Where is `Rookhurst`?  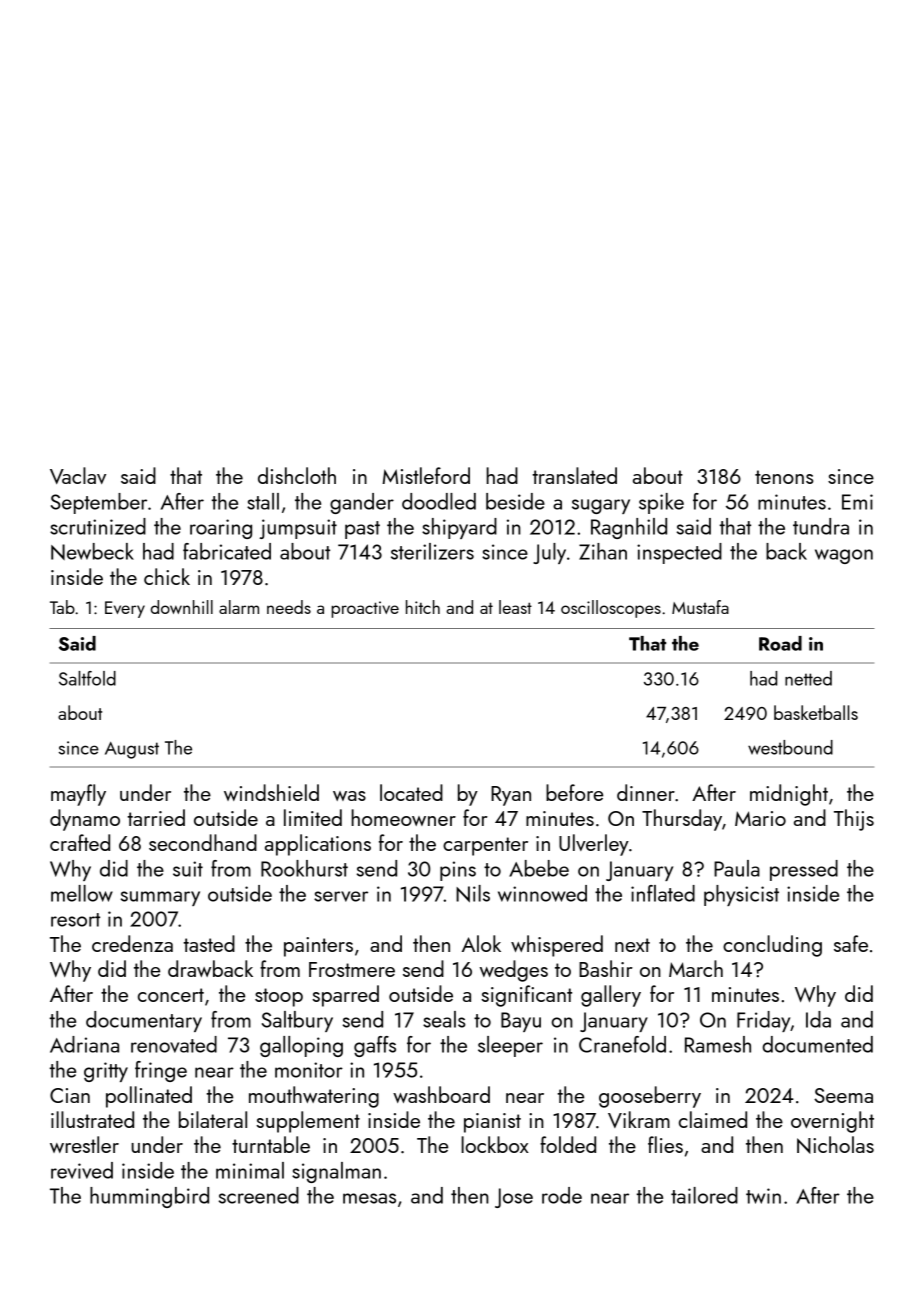 Rookhurst is located at coordinates (304, 868).
